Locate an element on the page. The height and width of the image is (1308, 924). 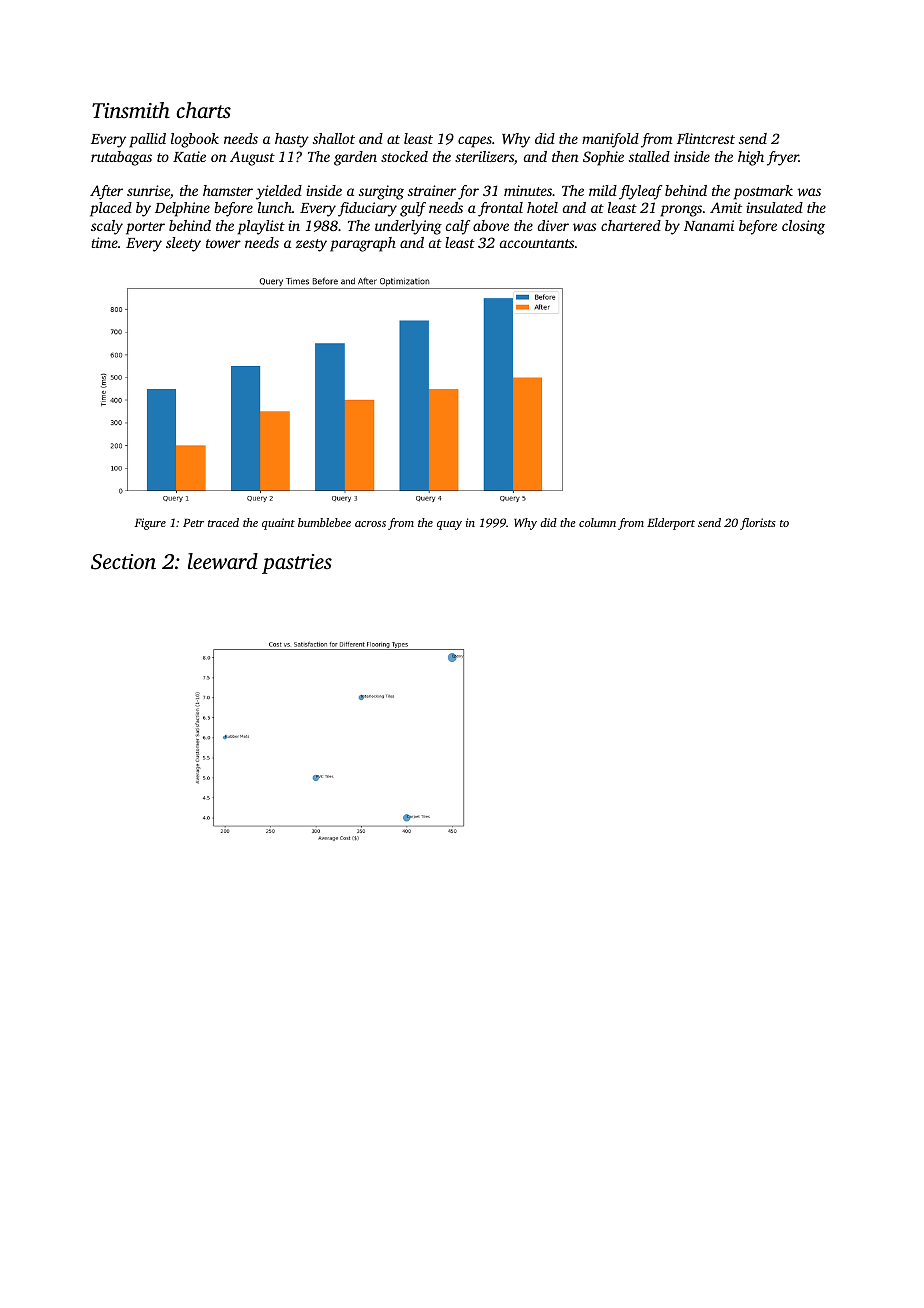
Elderport is located at coordinates (671, 524).
